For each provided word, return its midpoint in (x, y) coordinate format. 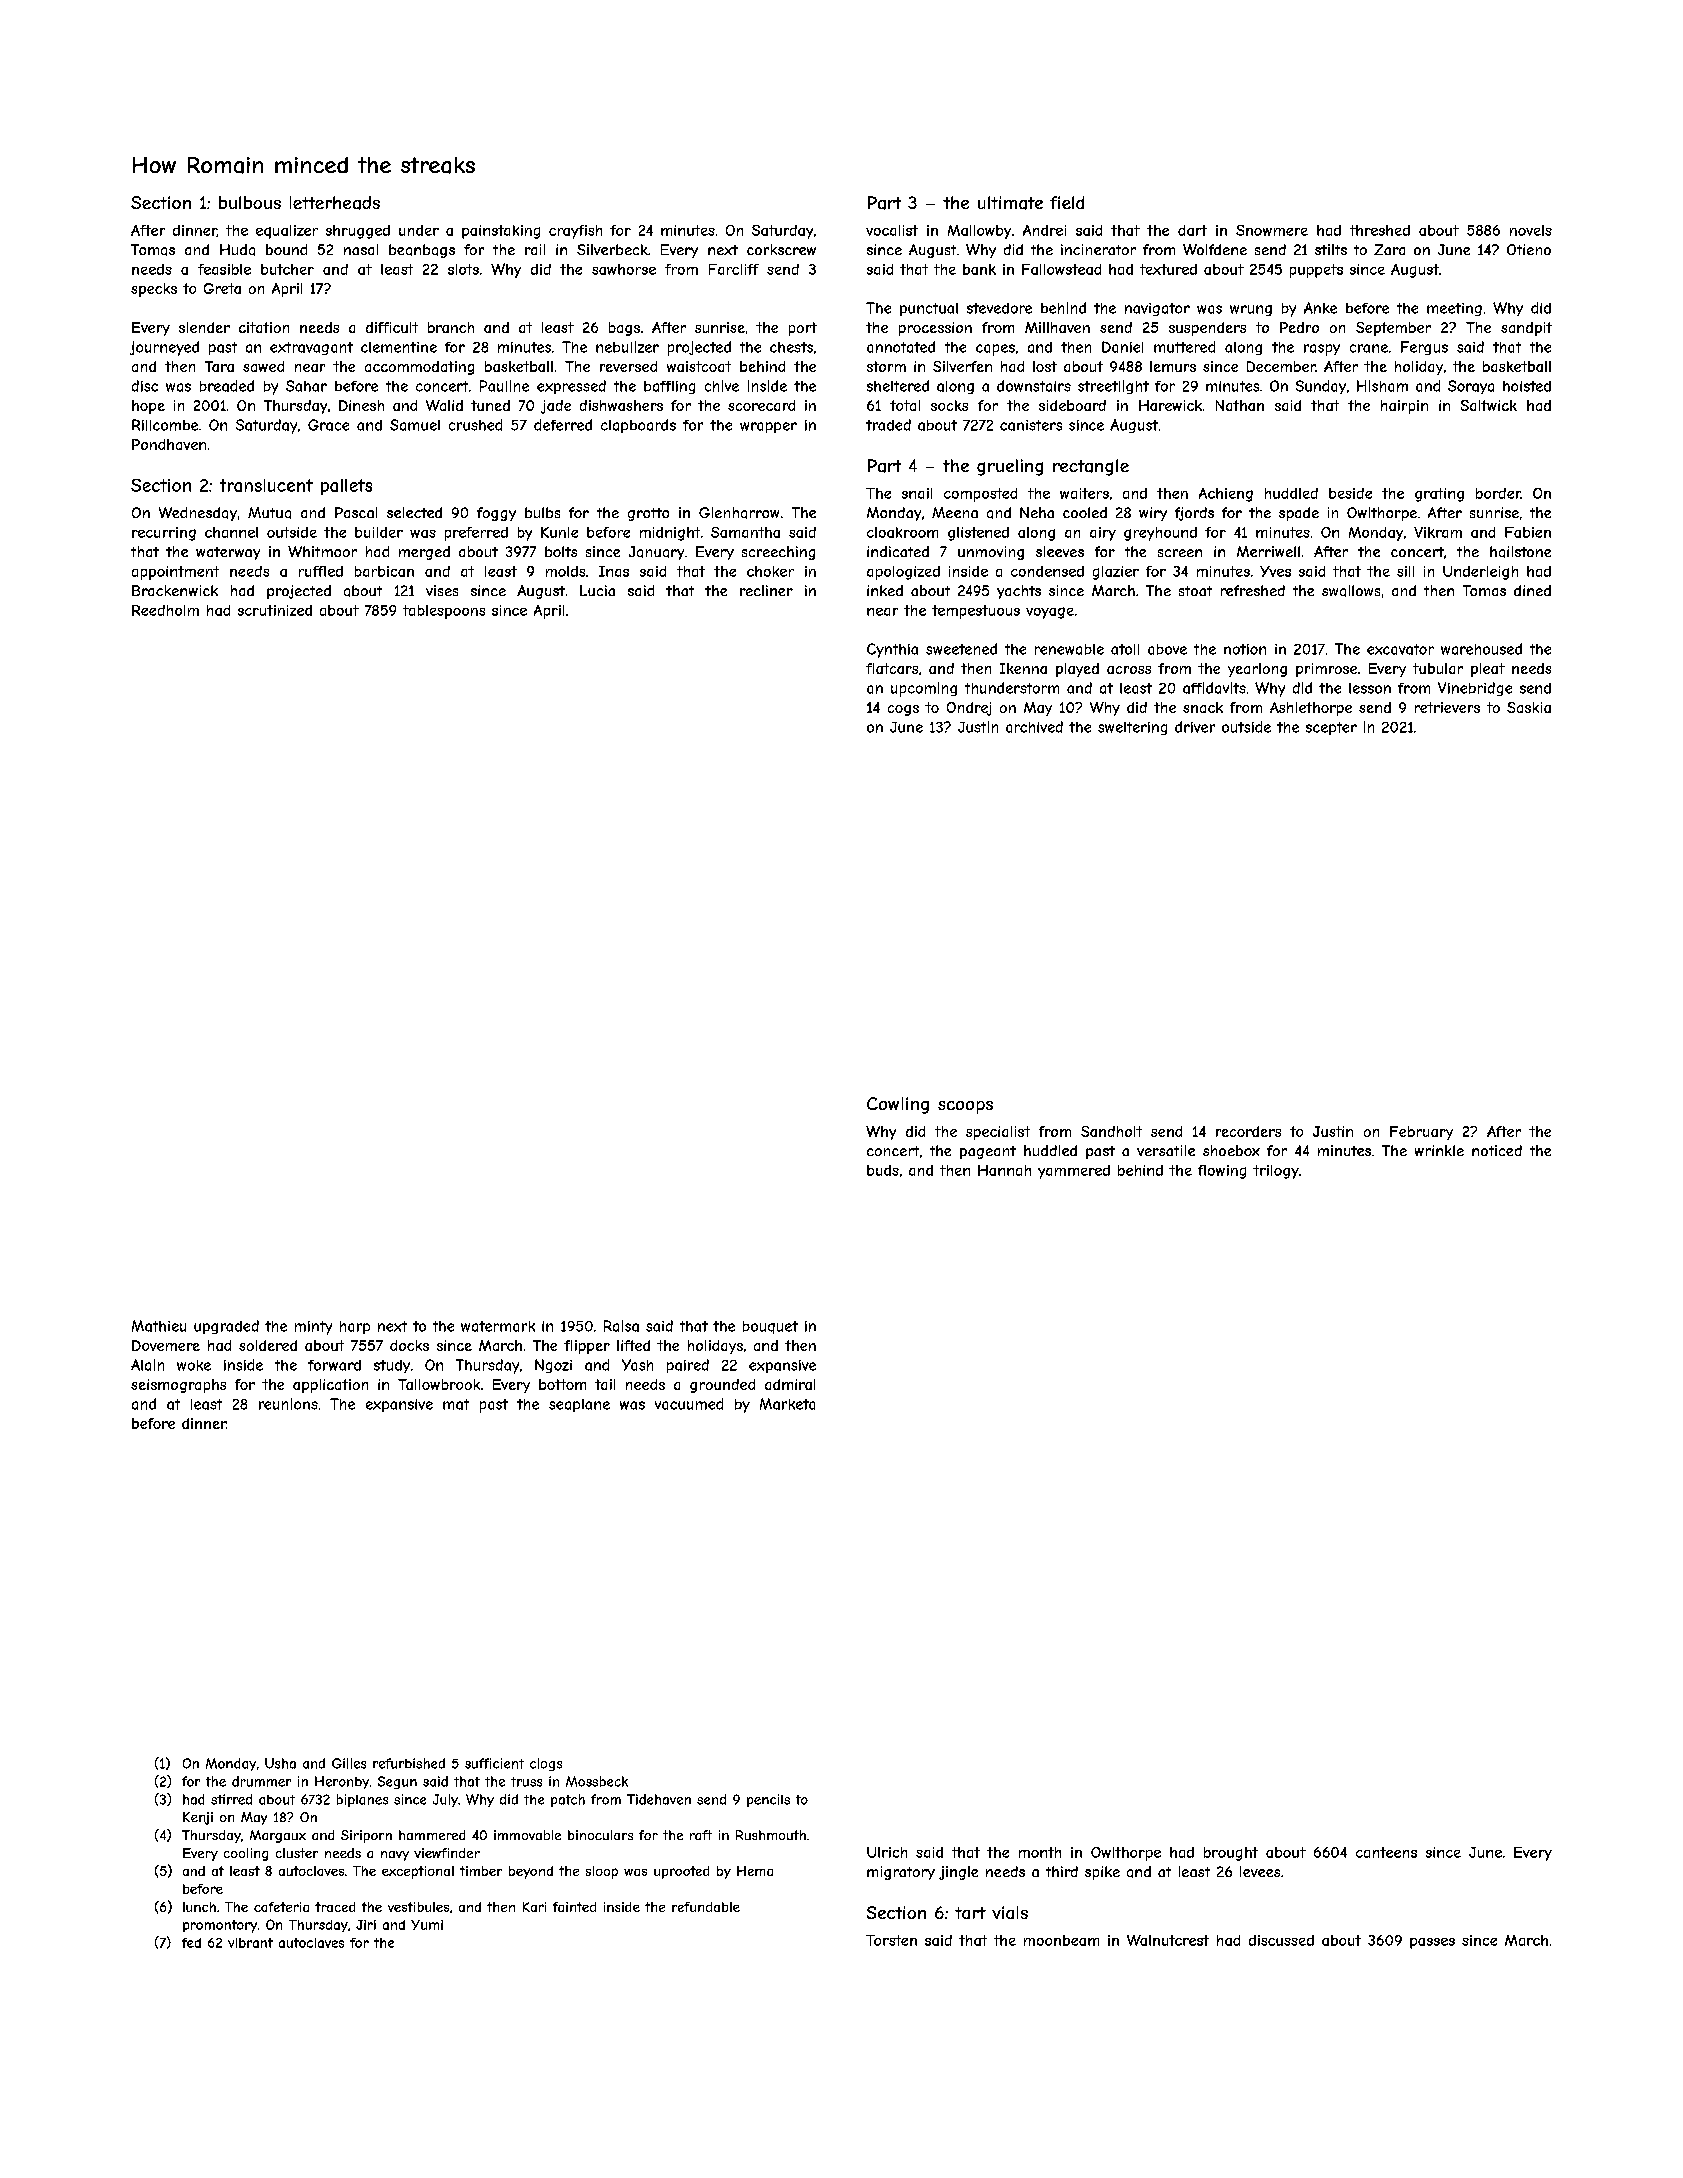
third (1062, 1871)
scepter (1331, 728)
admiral (790, 1384)
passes (1432, 1943)
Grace (328, 425)
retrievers (1447, 707)
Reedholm (165, 610)
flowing (1222, 1172)
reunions (288, 1404)
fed (191, 1943)
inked (885, 590)
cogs (903, 710)
